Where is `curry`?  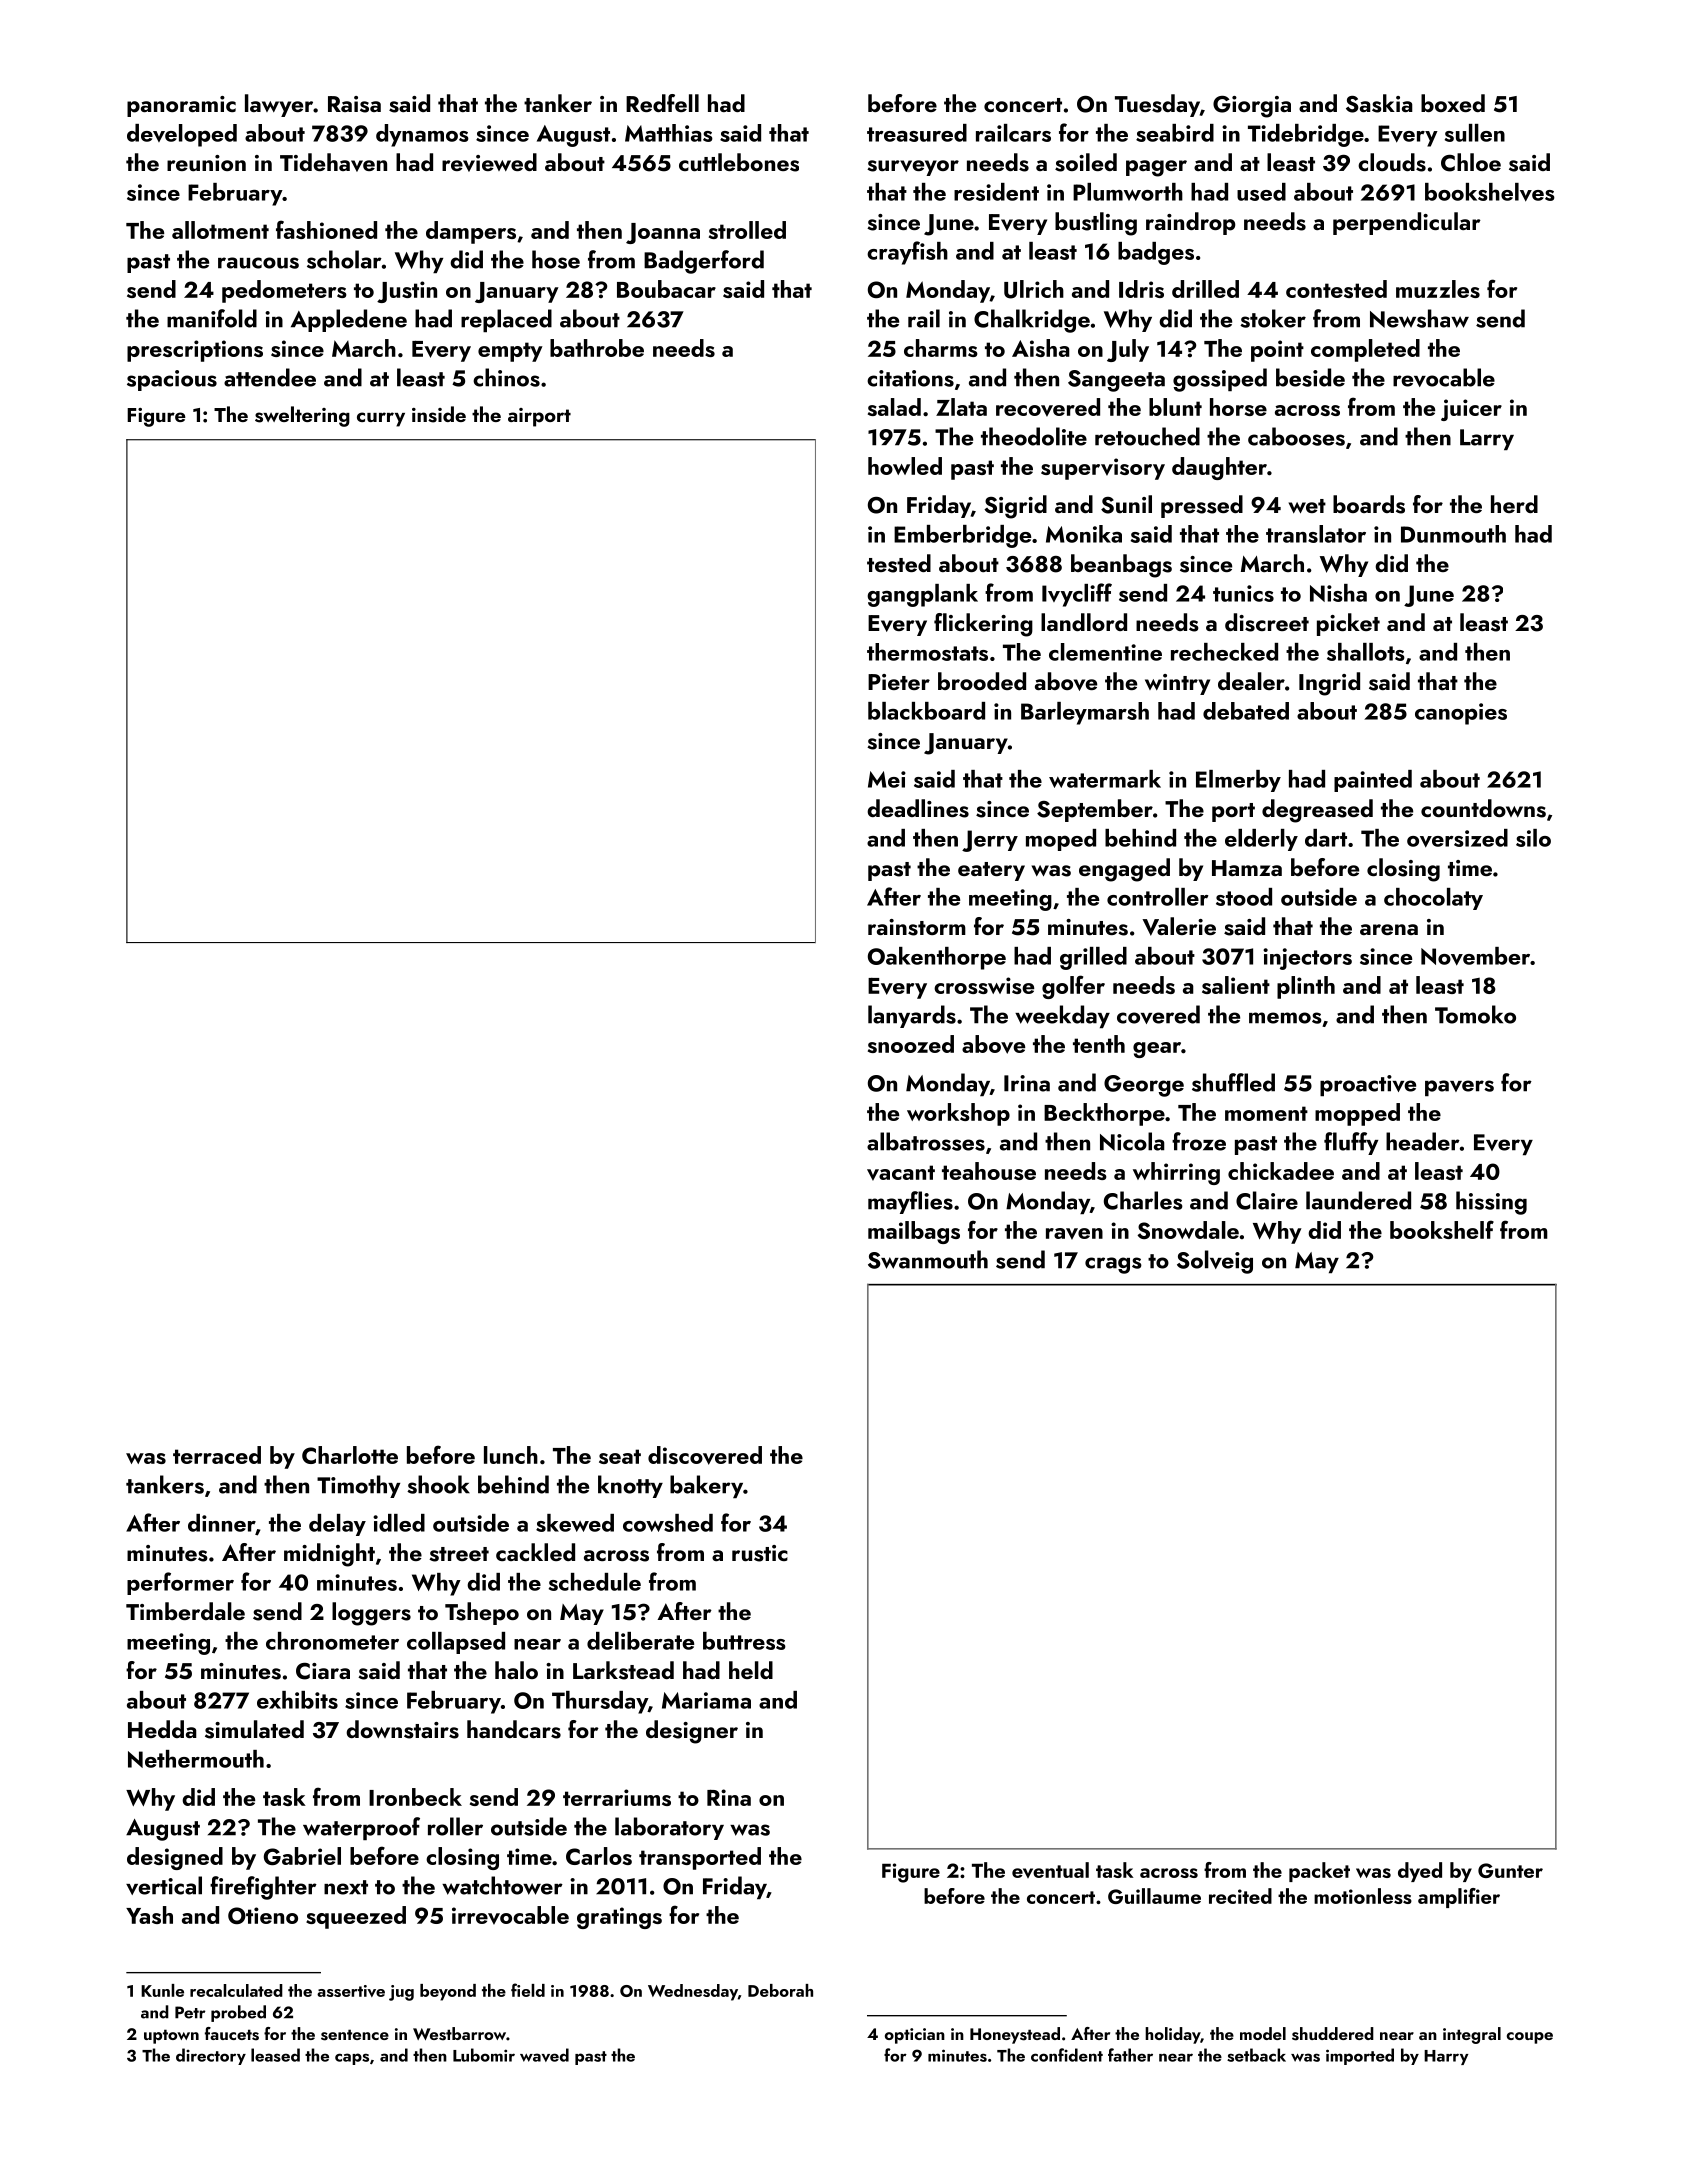 curry is located at coordinates (381, 419).
